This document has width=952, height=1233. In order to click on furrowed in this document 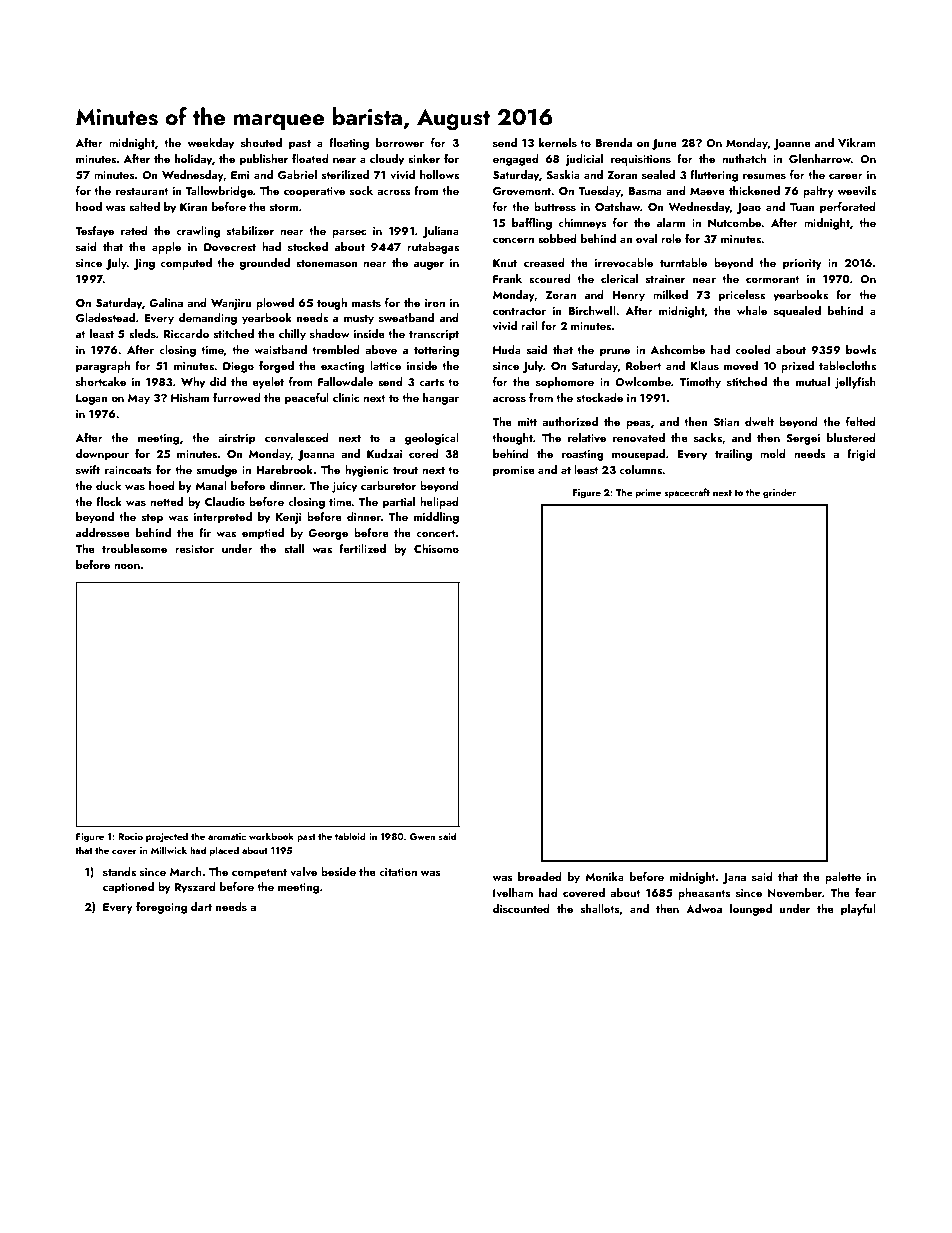, I will do `click(237, 397)`.
